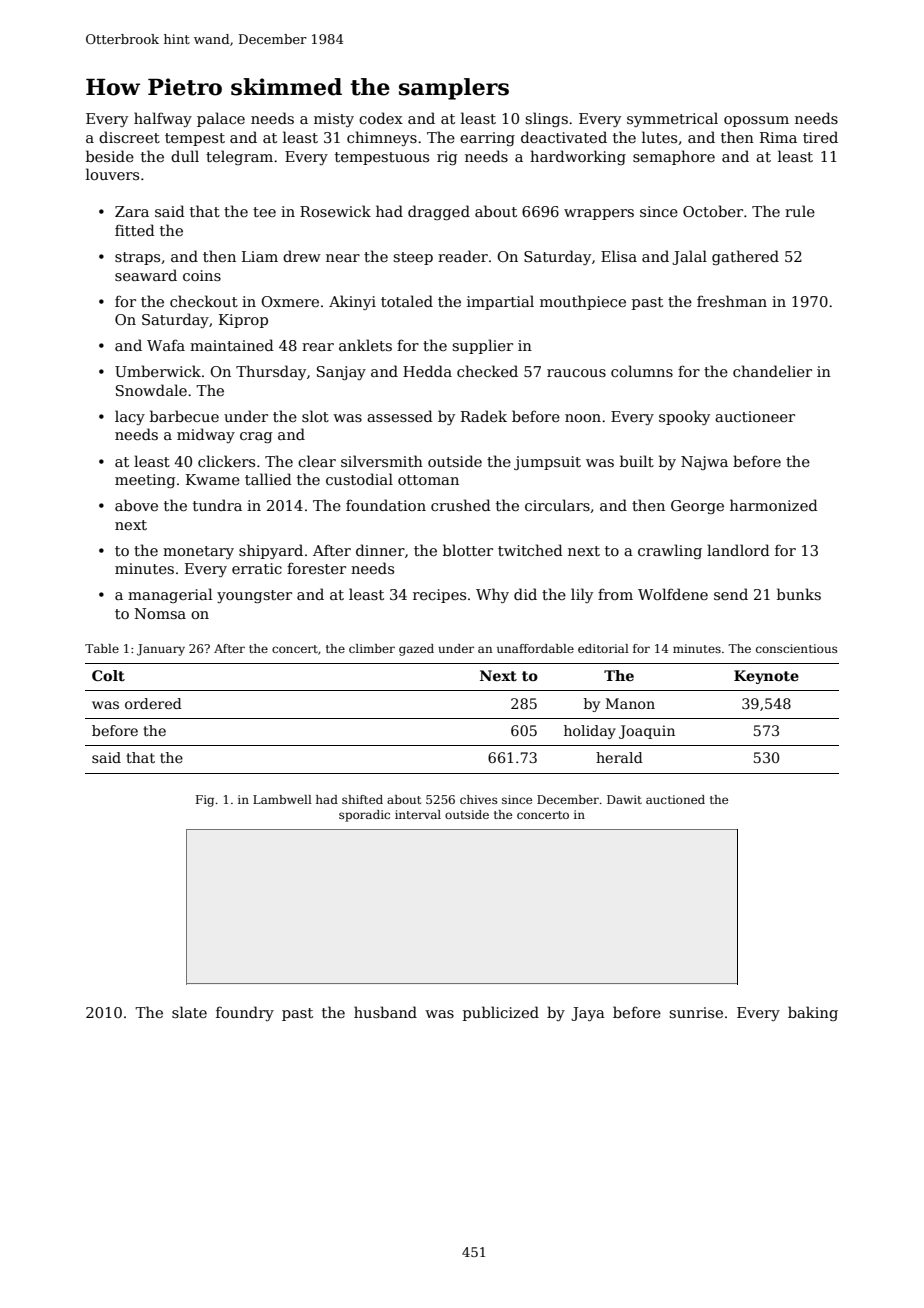 The image size is (924, 1308). What do you see at coordinates (647, 732) in the document?
I see `Joaquin` at bounding box center [647, 732].
